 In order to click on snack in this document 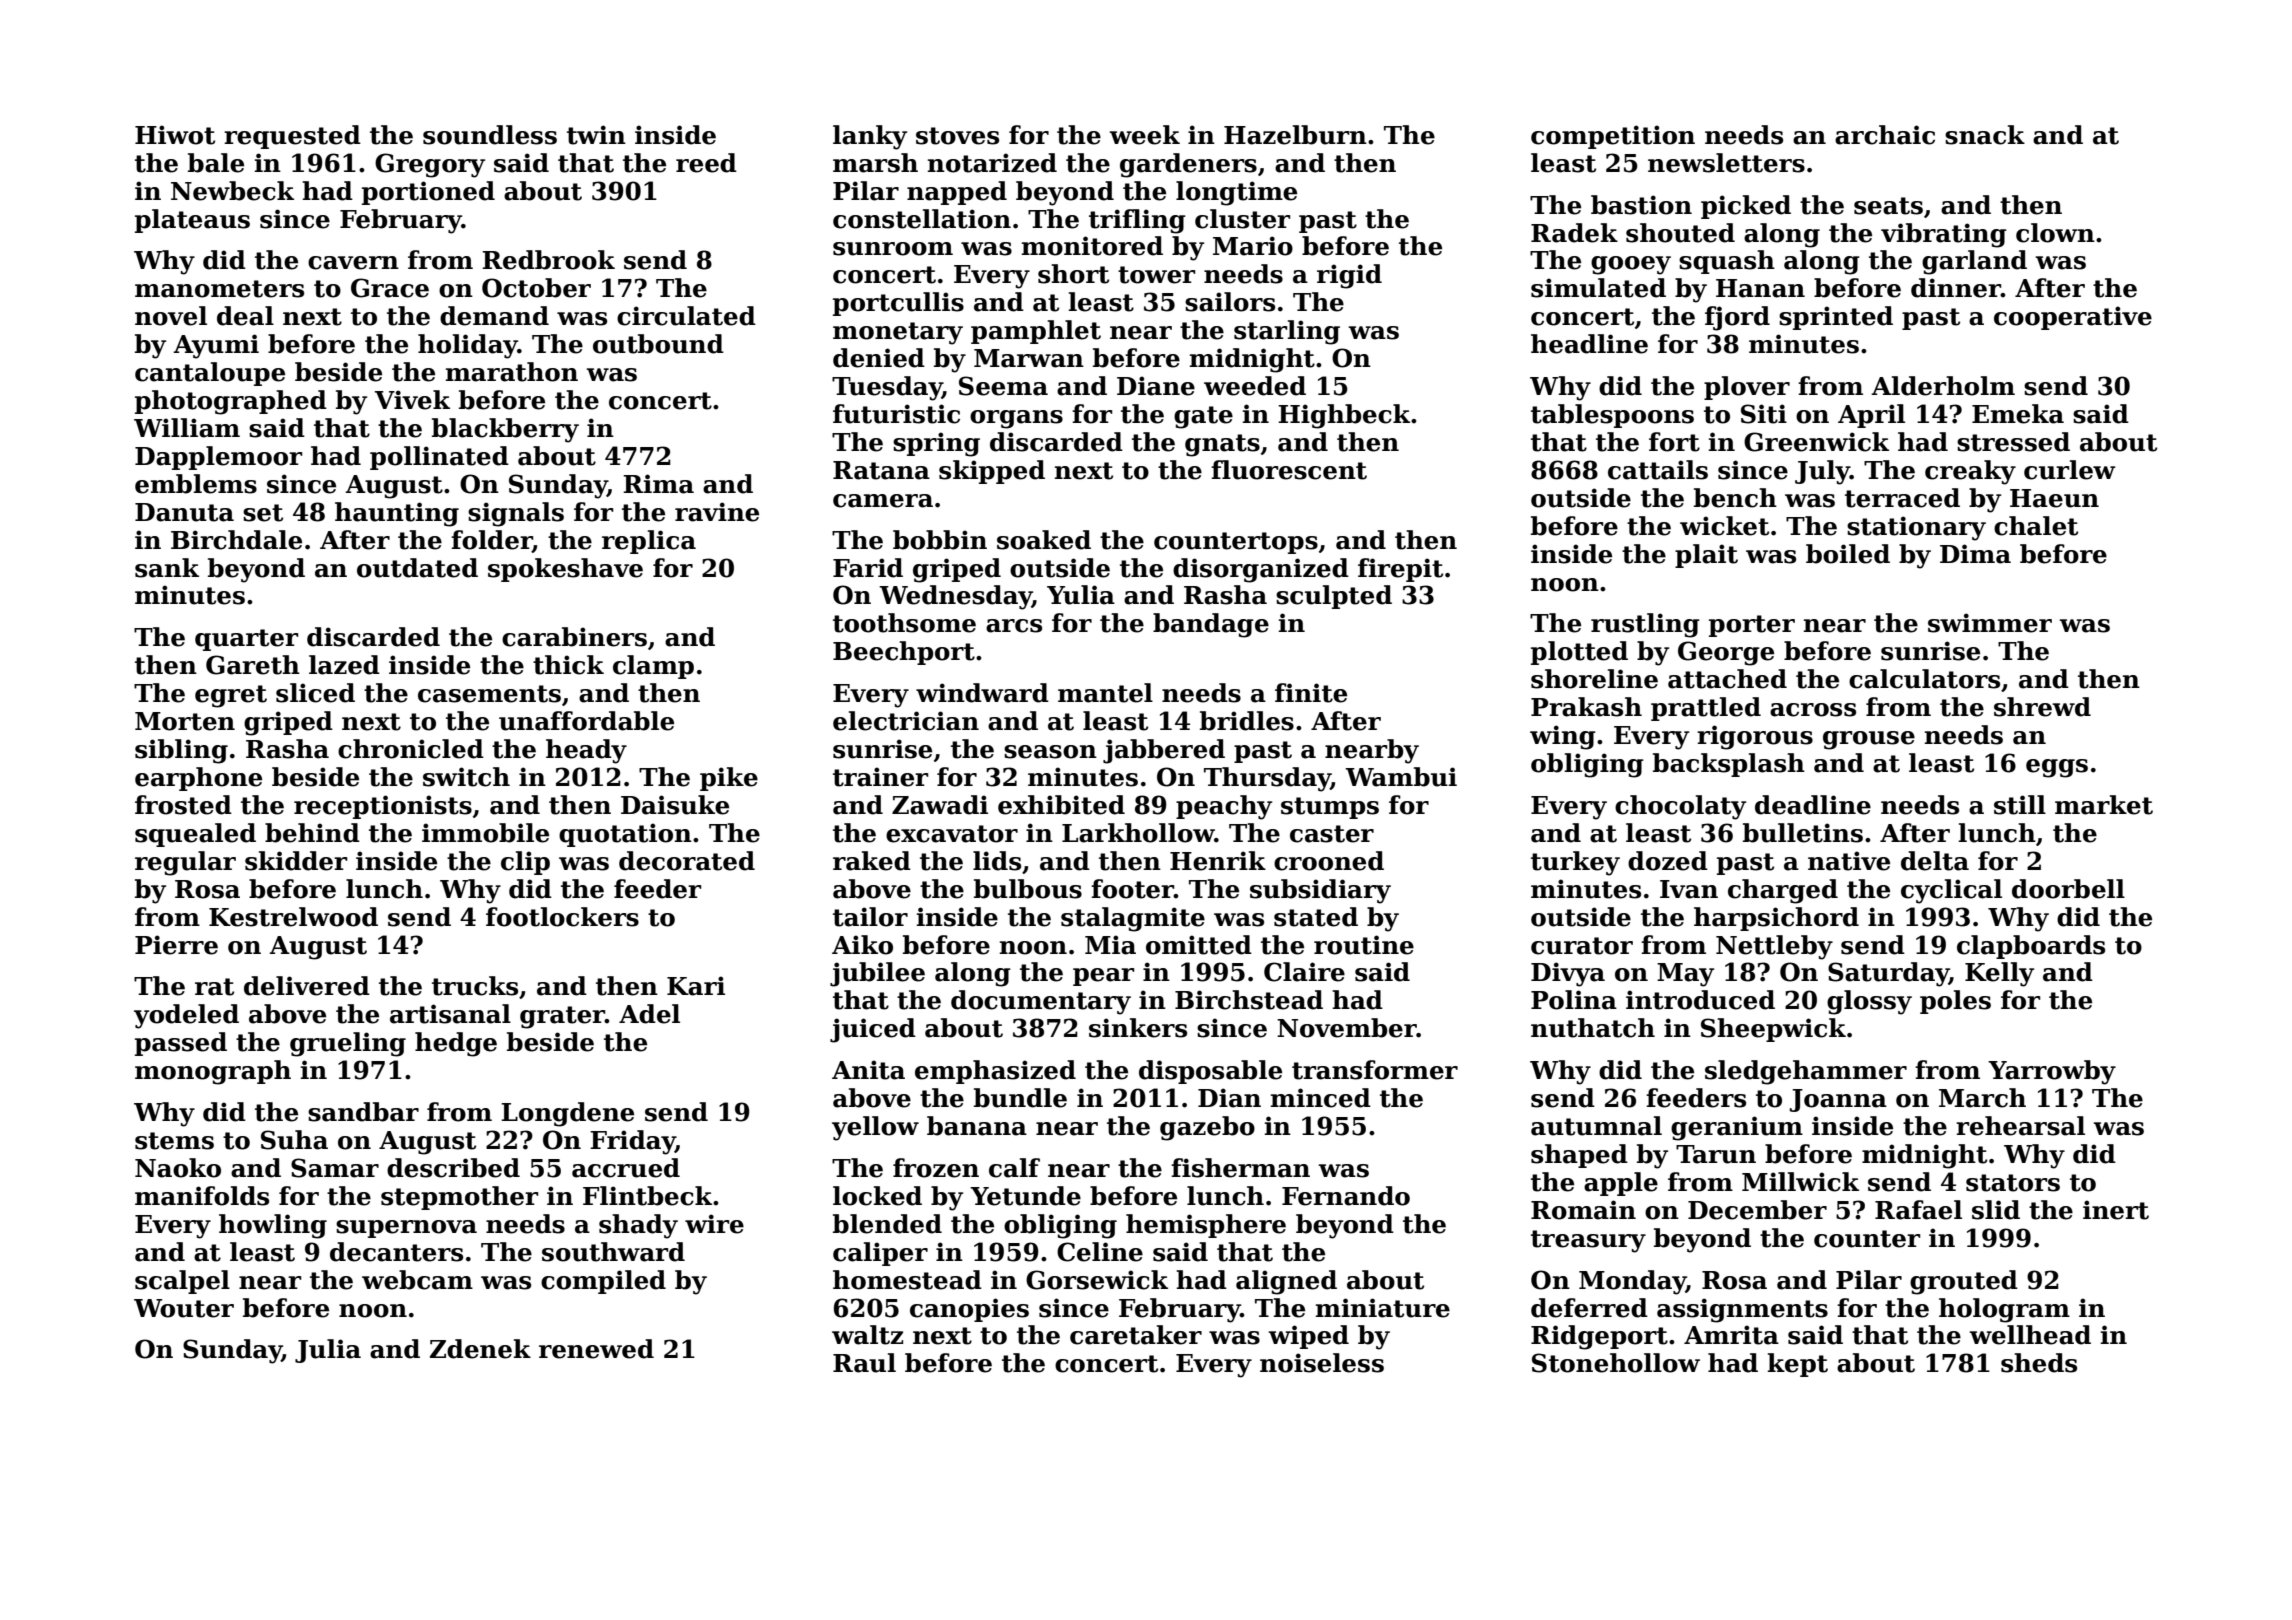, I will do `click(1985, 135)`.
